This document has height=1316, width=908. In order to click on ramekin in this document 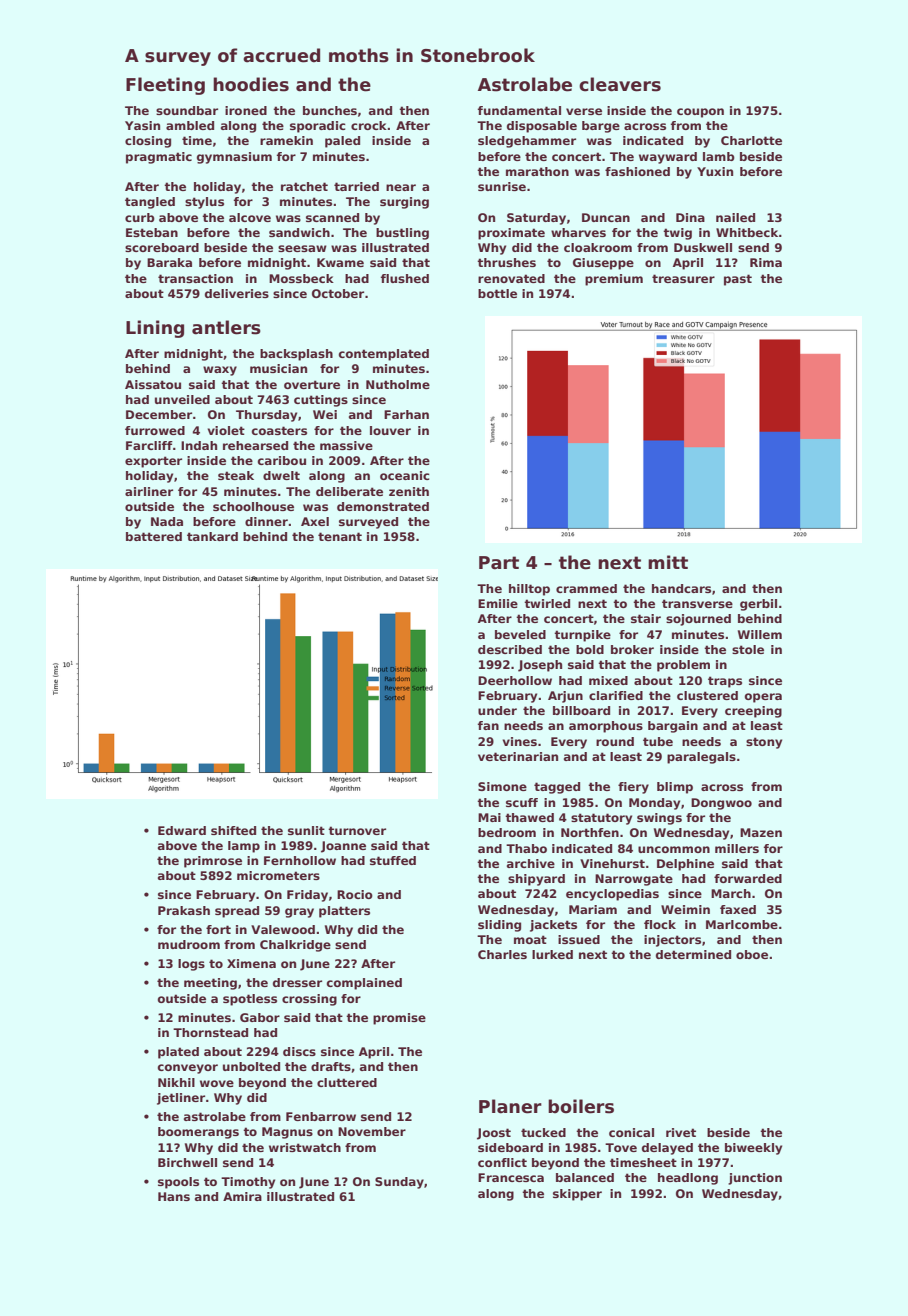, I will do `click(286, 140)`.
